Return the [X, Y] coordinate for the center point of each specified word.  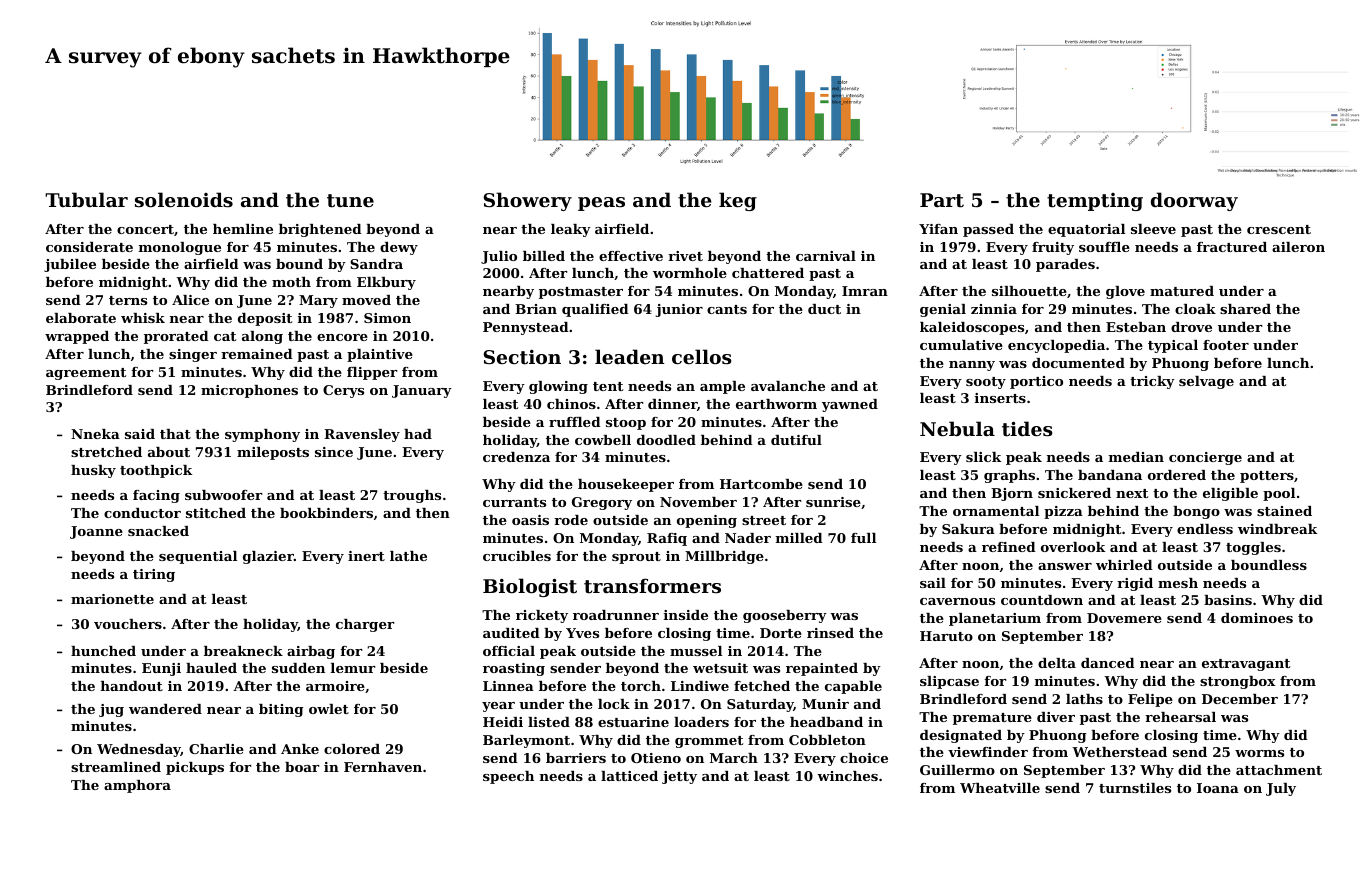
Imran [865, 291]
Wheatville [1000, 788]
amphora [137, 786]
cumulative [961, 345]
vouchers [128, 624]
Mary [318, 301]
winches [847, 776]
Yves [582, 633]
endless [1205, 529]
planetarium [995, 619]
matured [1182, 291]
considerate [89, 247]
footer [1226, 345]
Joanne [96, 532]
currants [514, 502]
